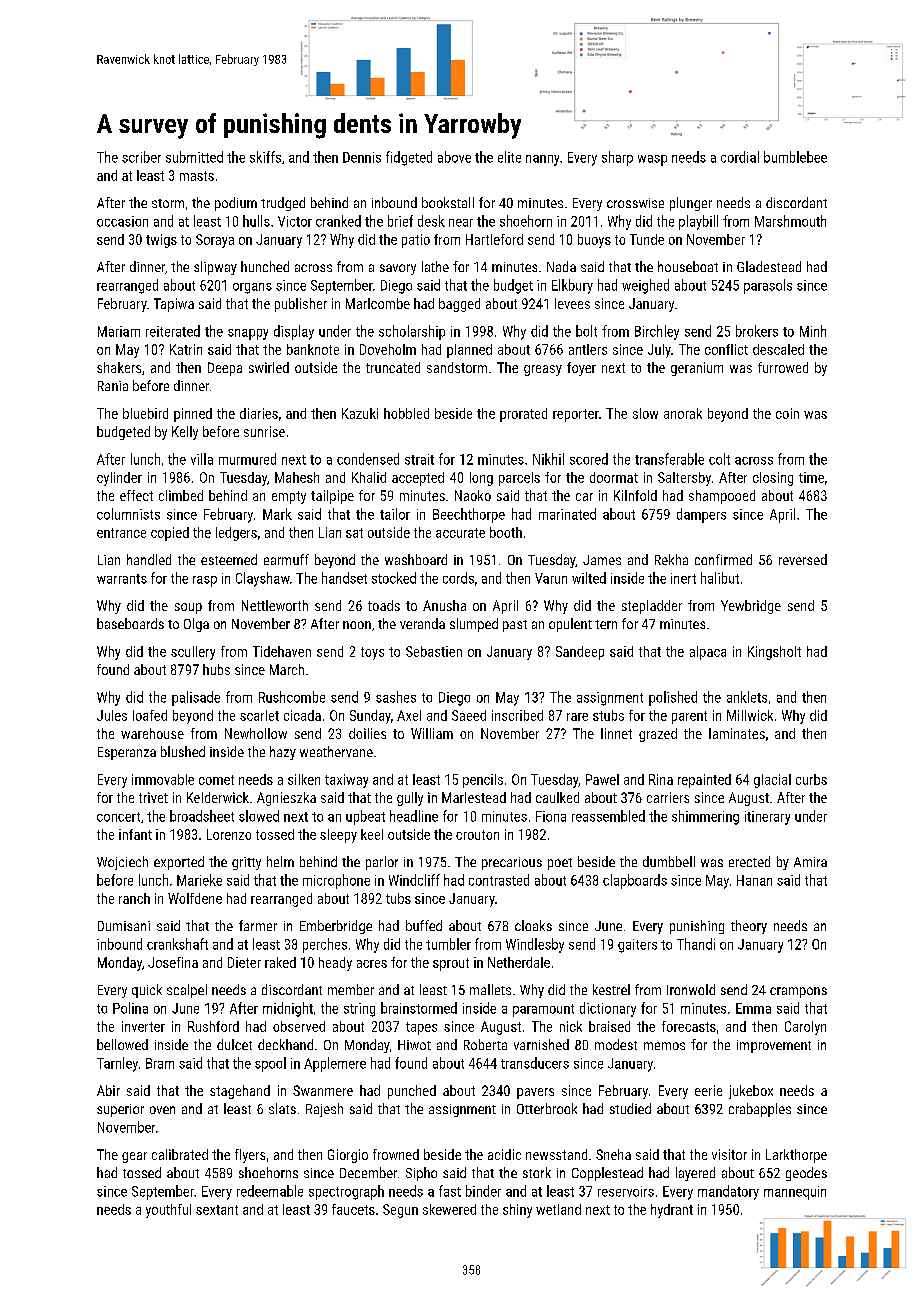 Image resolution: width=924 pixels, height=1308 pixels. Describe the element at coordinates (614, 477) in the screenshot. I see `doormat` at that location.
